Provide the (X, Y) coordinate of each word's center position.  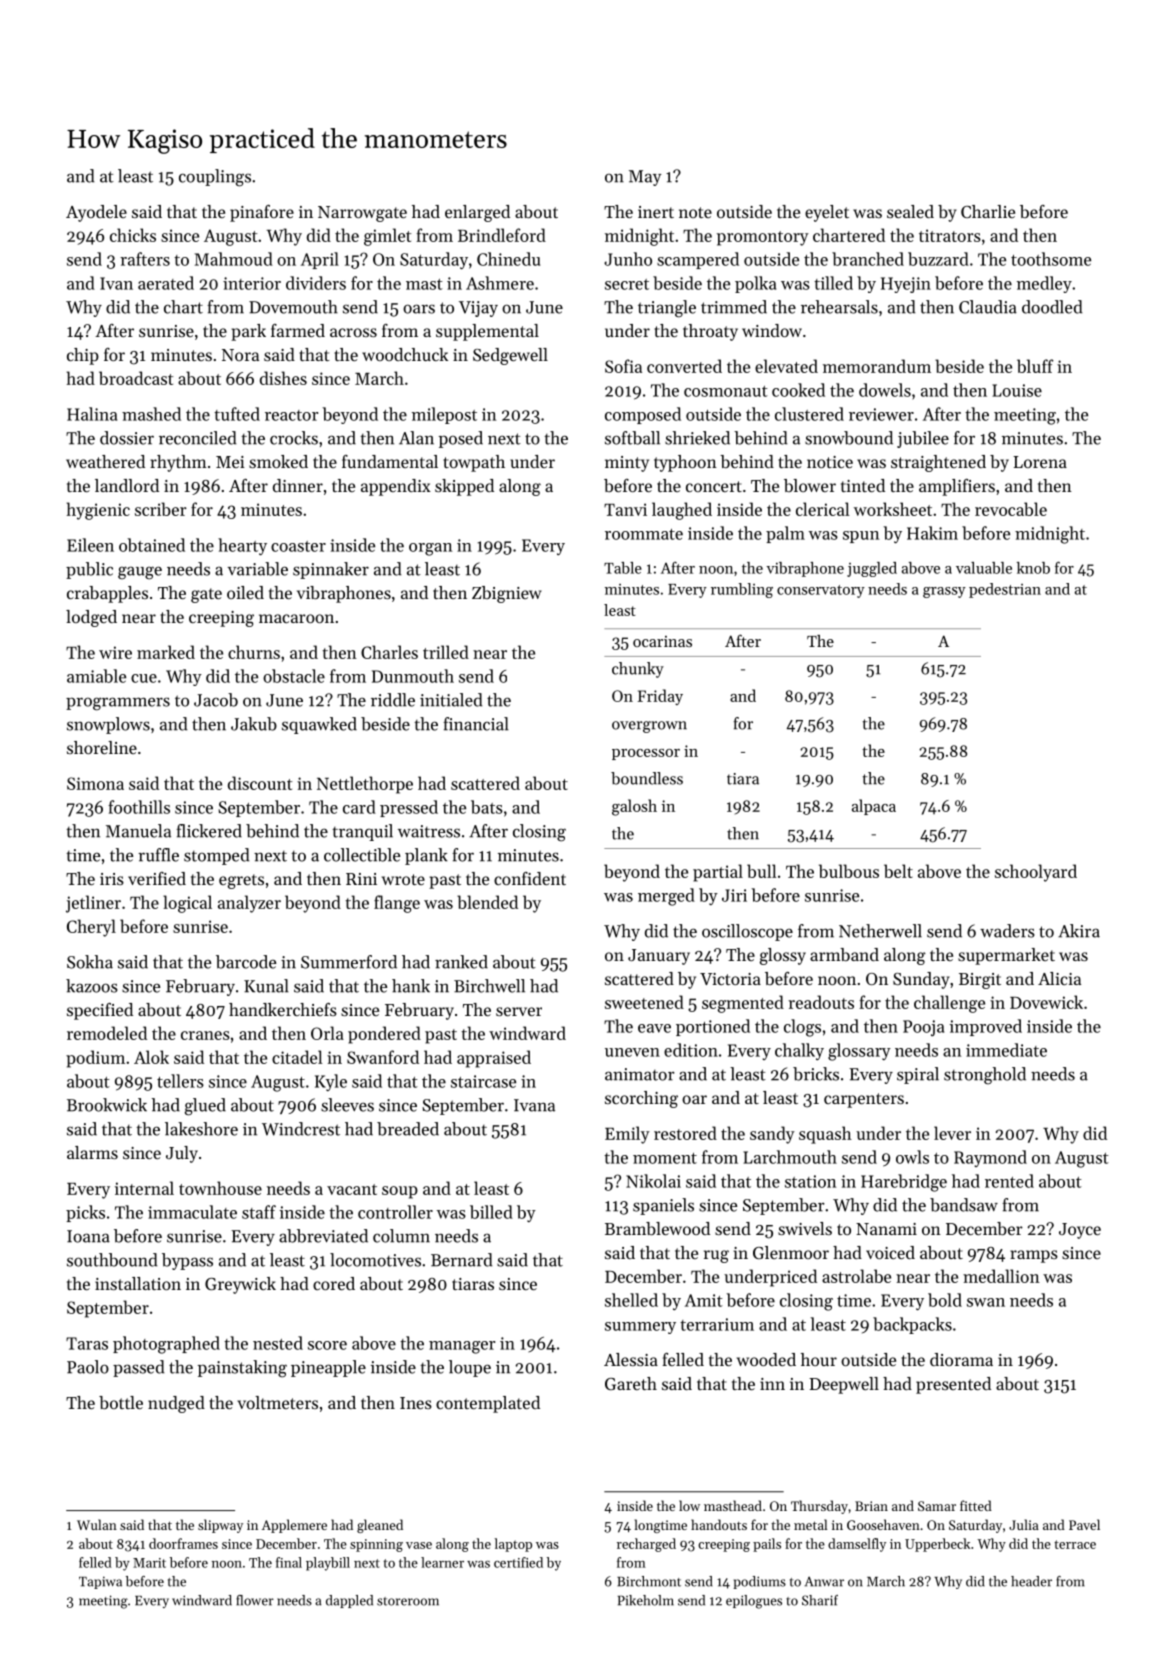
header (1031, 1581)
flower (255, 1600)
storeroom (408, 1601)
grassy (944, 592)
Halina (92, 414)
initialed (451, 700)
